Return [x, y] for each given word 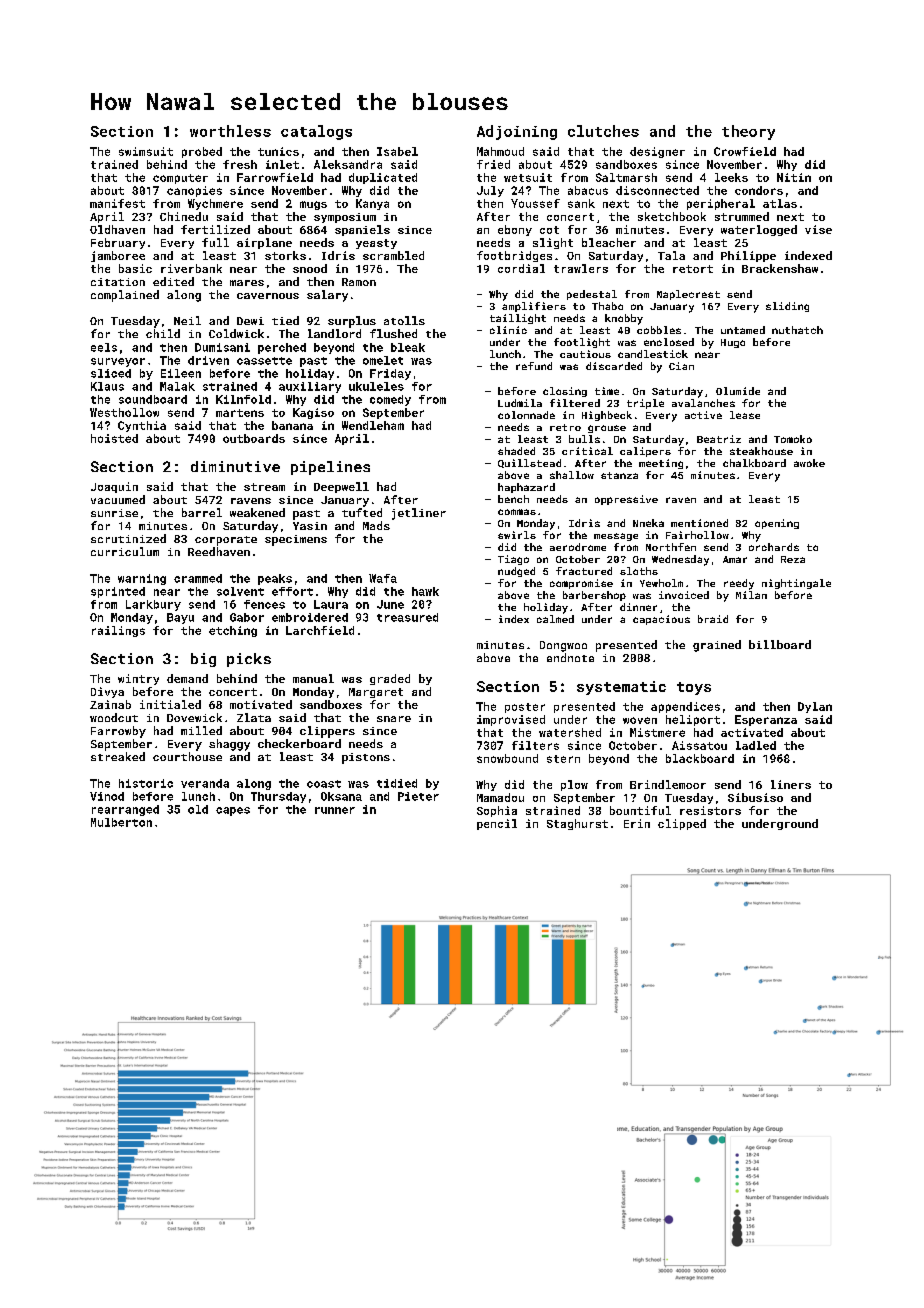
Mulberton [121, 822]
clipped [682, 824]
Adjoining [517, 132]
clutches [603, 131]
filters [535, 745]
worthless [230, 131]
